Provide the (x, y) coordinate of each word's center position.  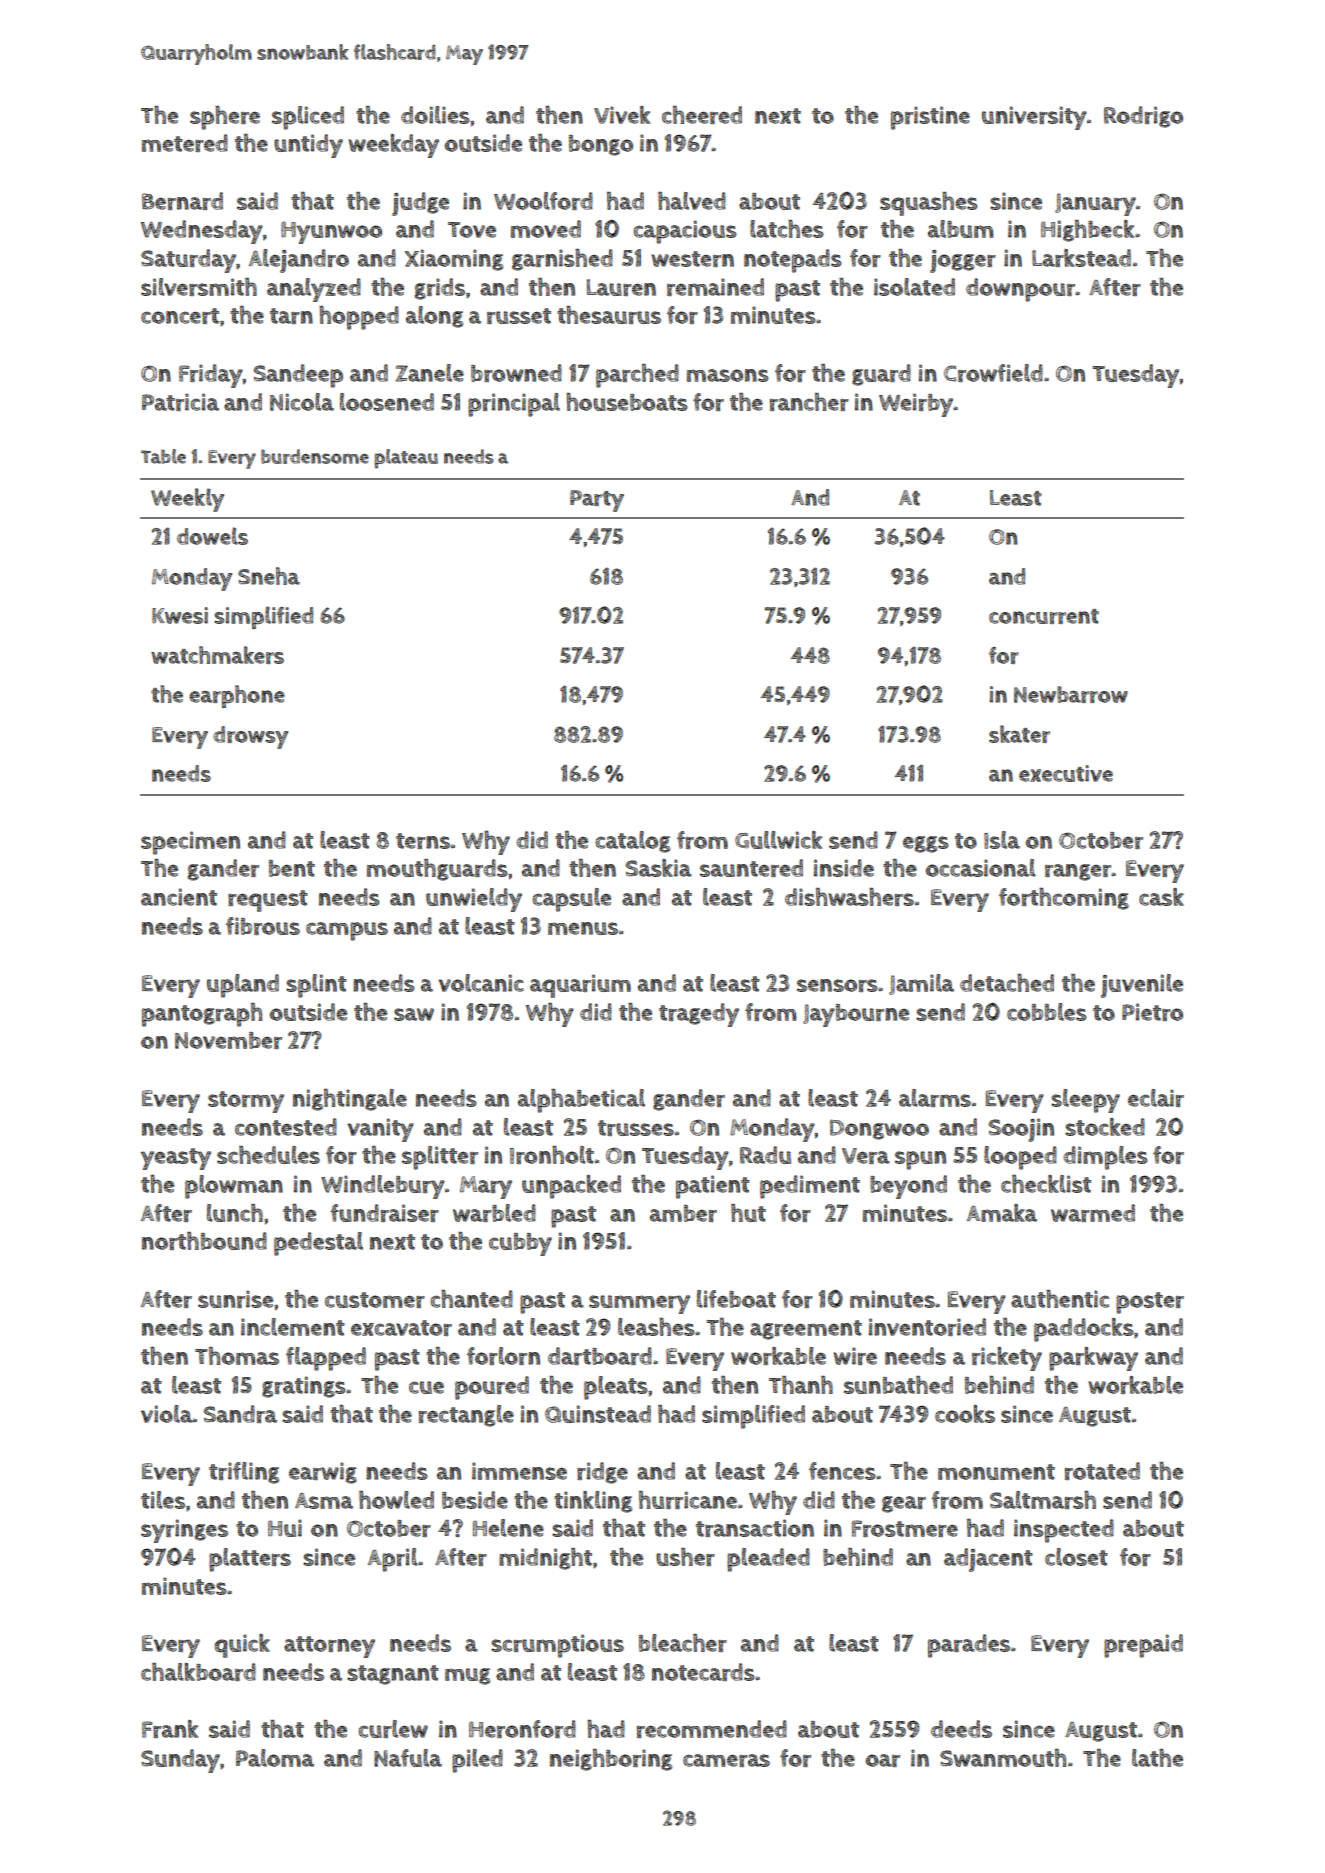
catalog (633, 842)
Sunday (180, 1761)
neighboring (611, 1760)
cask (1161, 897)
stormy (246, 1102)
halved (692, 201)
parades (969, 1646)
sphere (225, 118)
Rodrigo (1143, 117)
